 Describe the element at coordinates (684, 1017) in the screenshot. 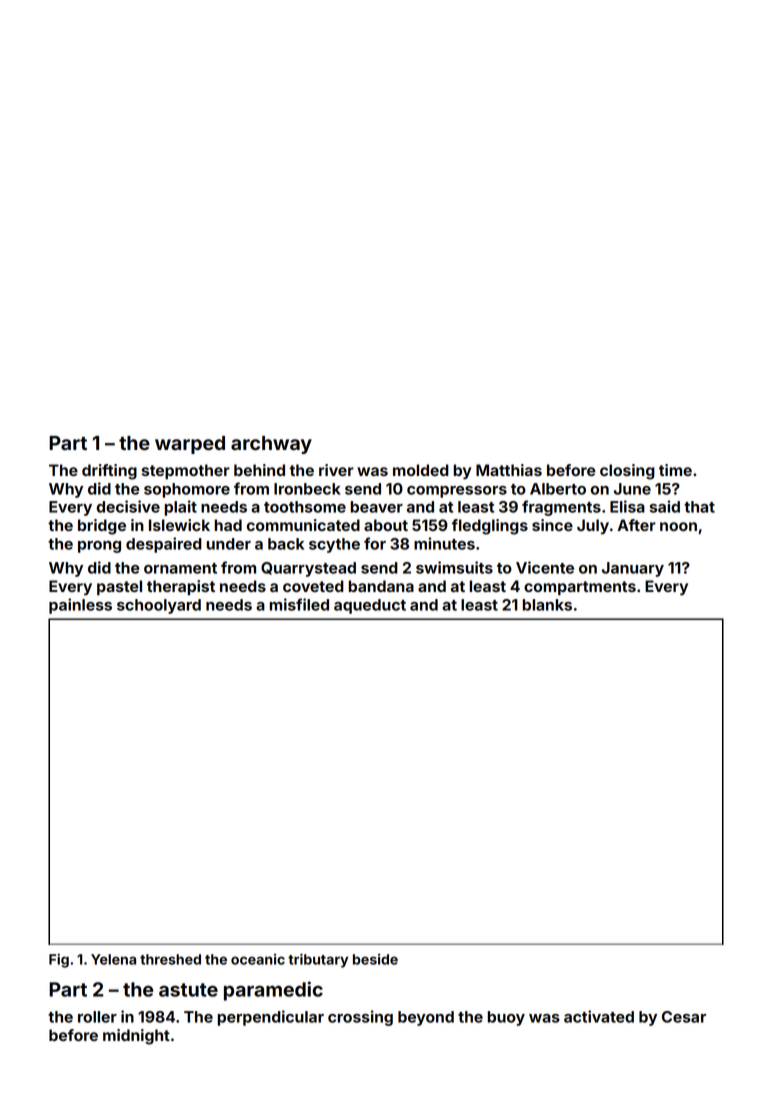

I see `Cesar` at that location.
